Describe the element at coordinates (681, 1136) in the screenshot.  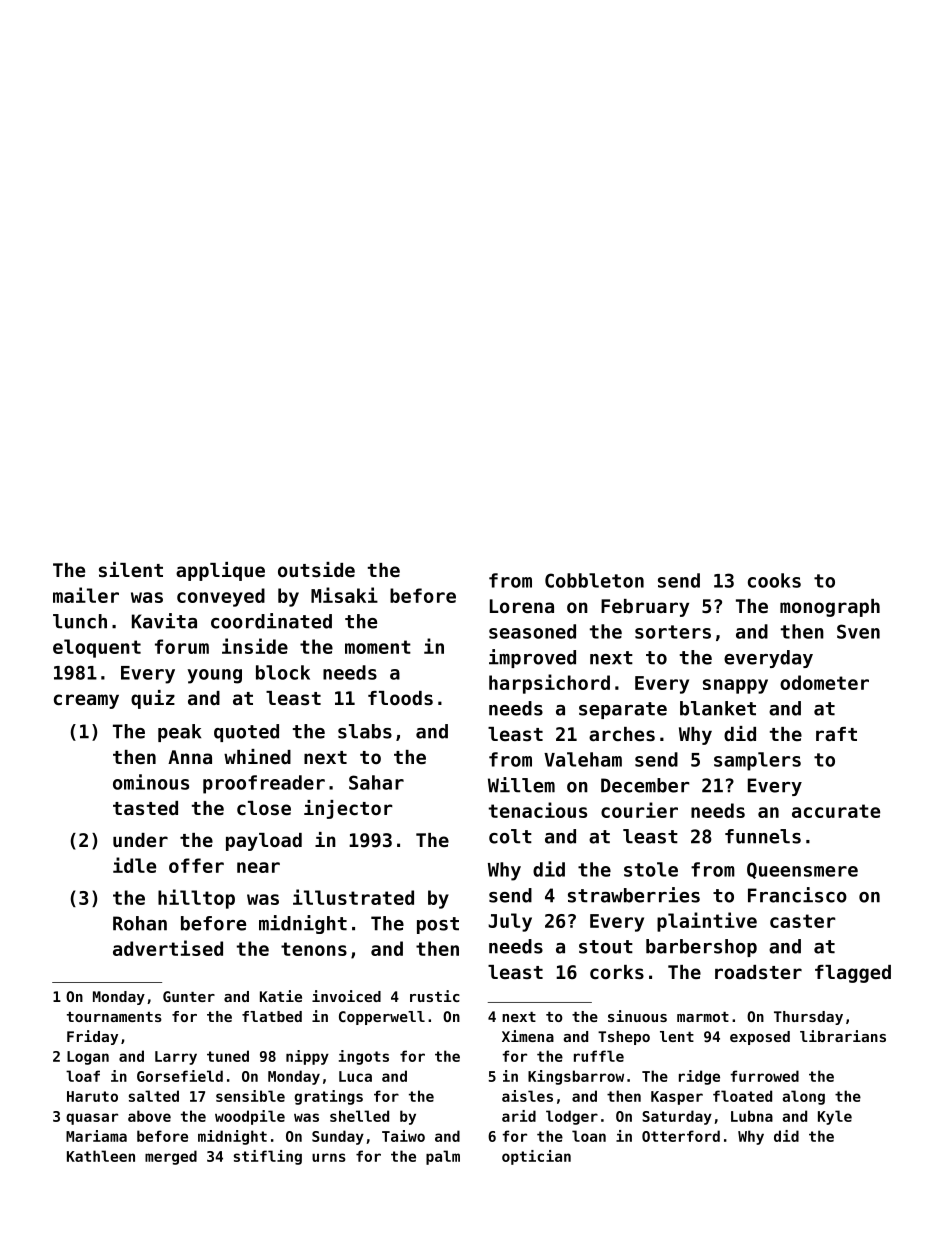
I see `Otterford` at that location.
